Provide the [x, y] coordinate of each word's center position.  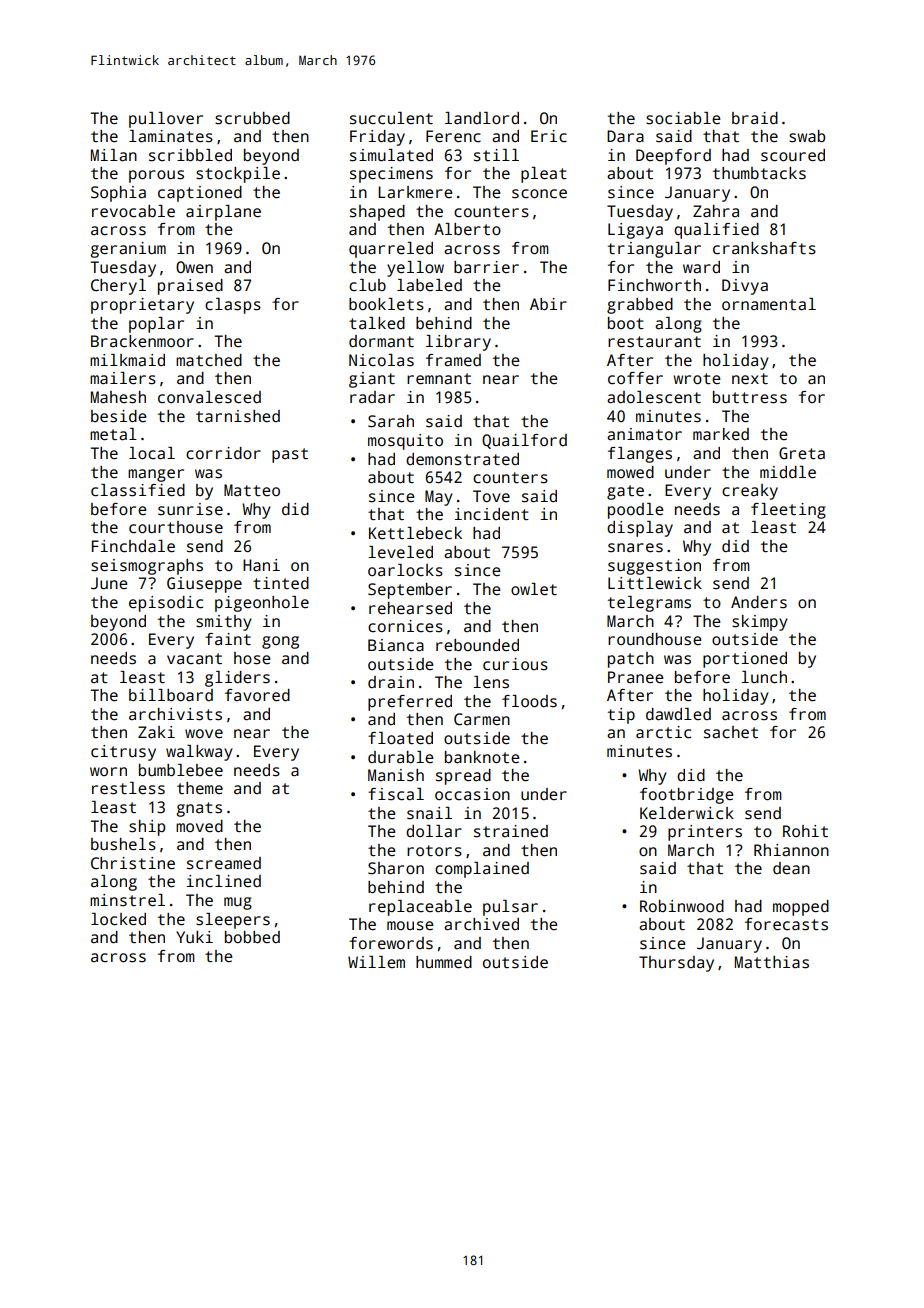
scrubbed [252, 118]
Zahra [716, 211]
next [750, 379]
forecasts [786, 924]
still [496, 155]
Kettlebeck [415, 533]
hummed [444, 962]
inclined [224, 881]
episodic [166, 604]
